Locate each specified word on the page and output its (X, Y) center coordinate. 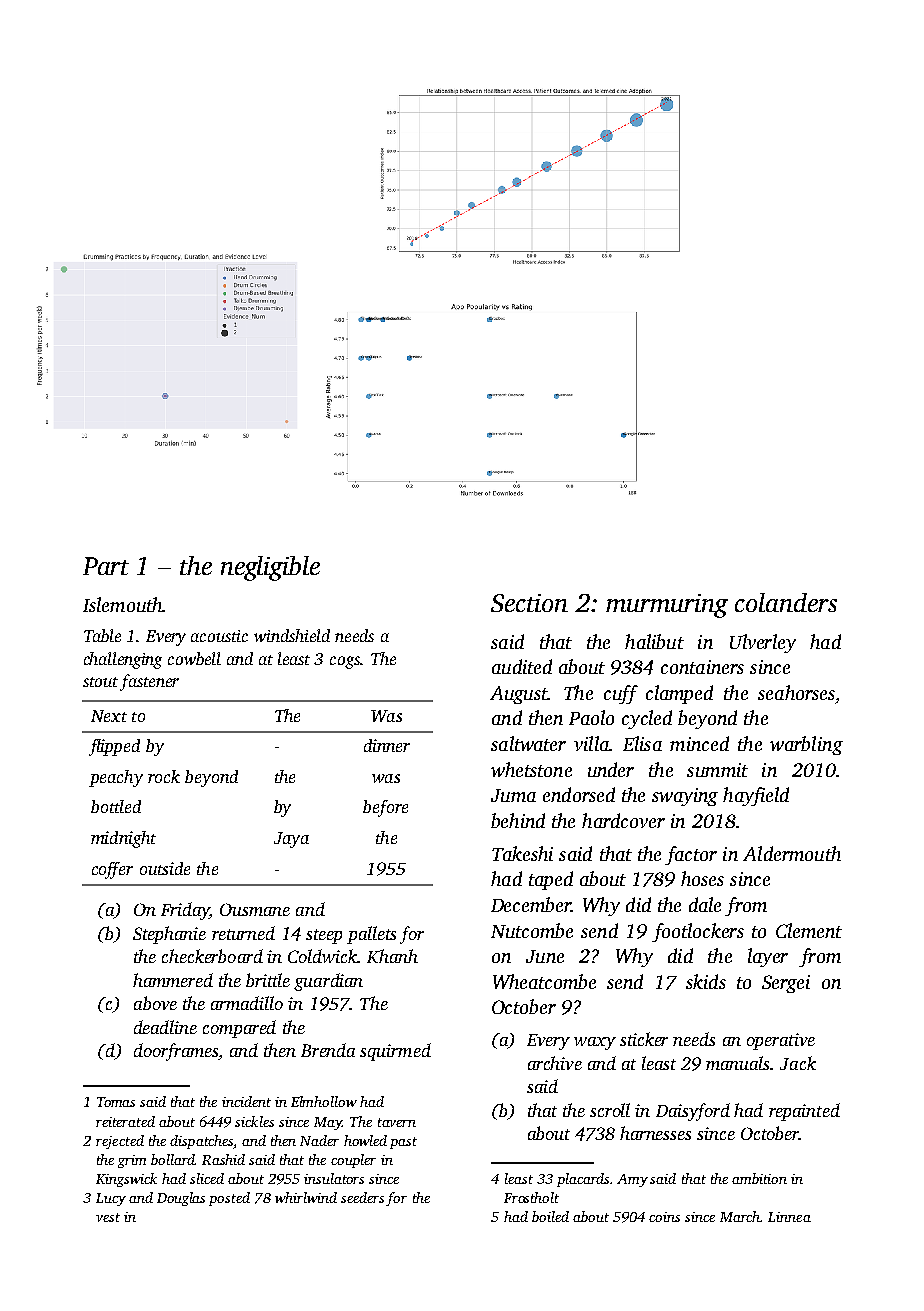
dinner (387, 745)
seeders (362, 1197)
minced (699, 743)
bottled (116, 806)
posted (229, 1199)
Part (106, 566)
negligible (270, 568)
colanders (786, 602)
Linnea (789, 1217)
